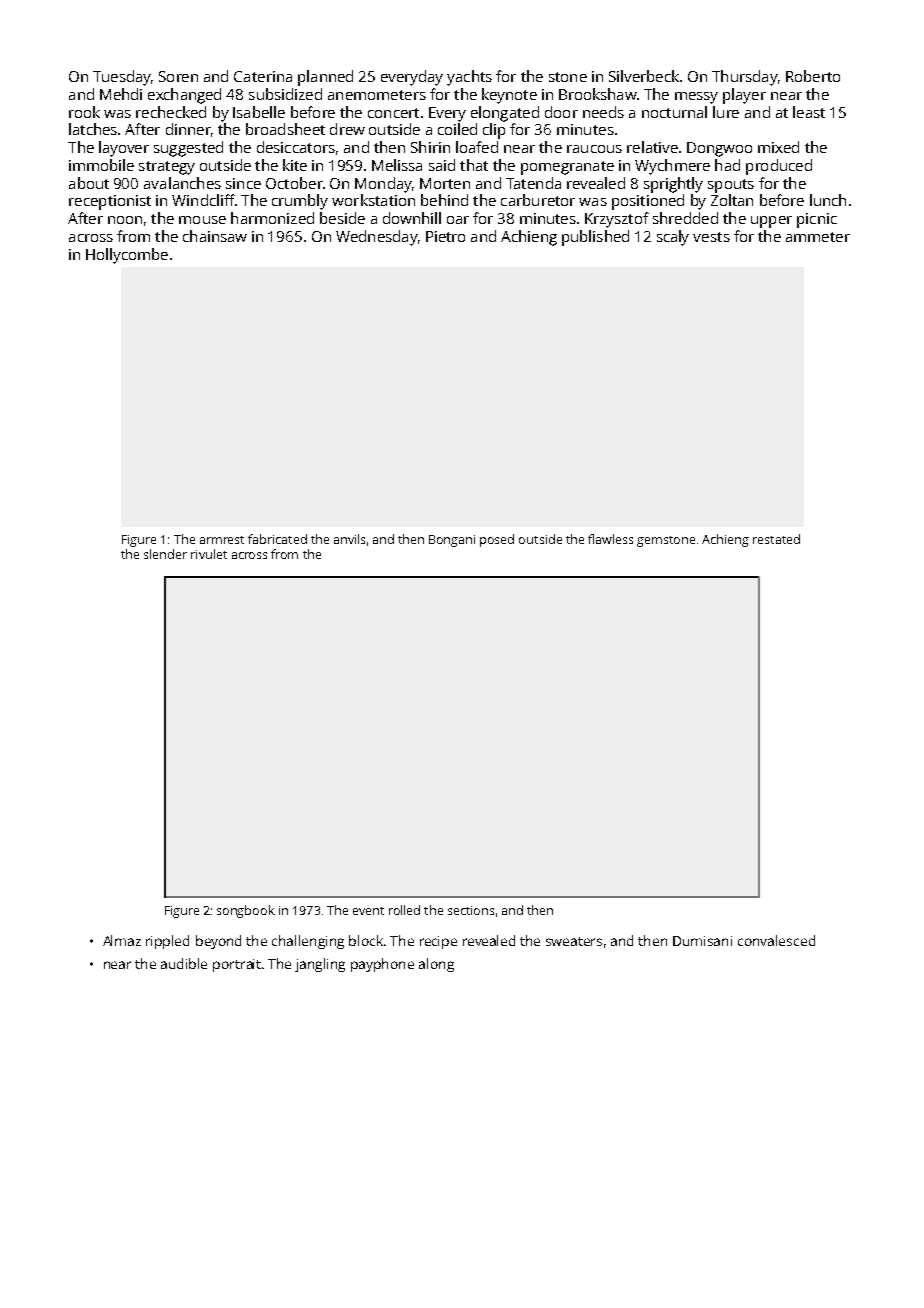 This screenshot has width=924, height=1308. Describe the element at coordinates (818, 237) in the screenshot. I see `ammeter` at that location.
